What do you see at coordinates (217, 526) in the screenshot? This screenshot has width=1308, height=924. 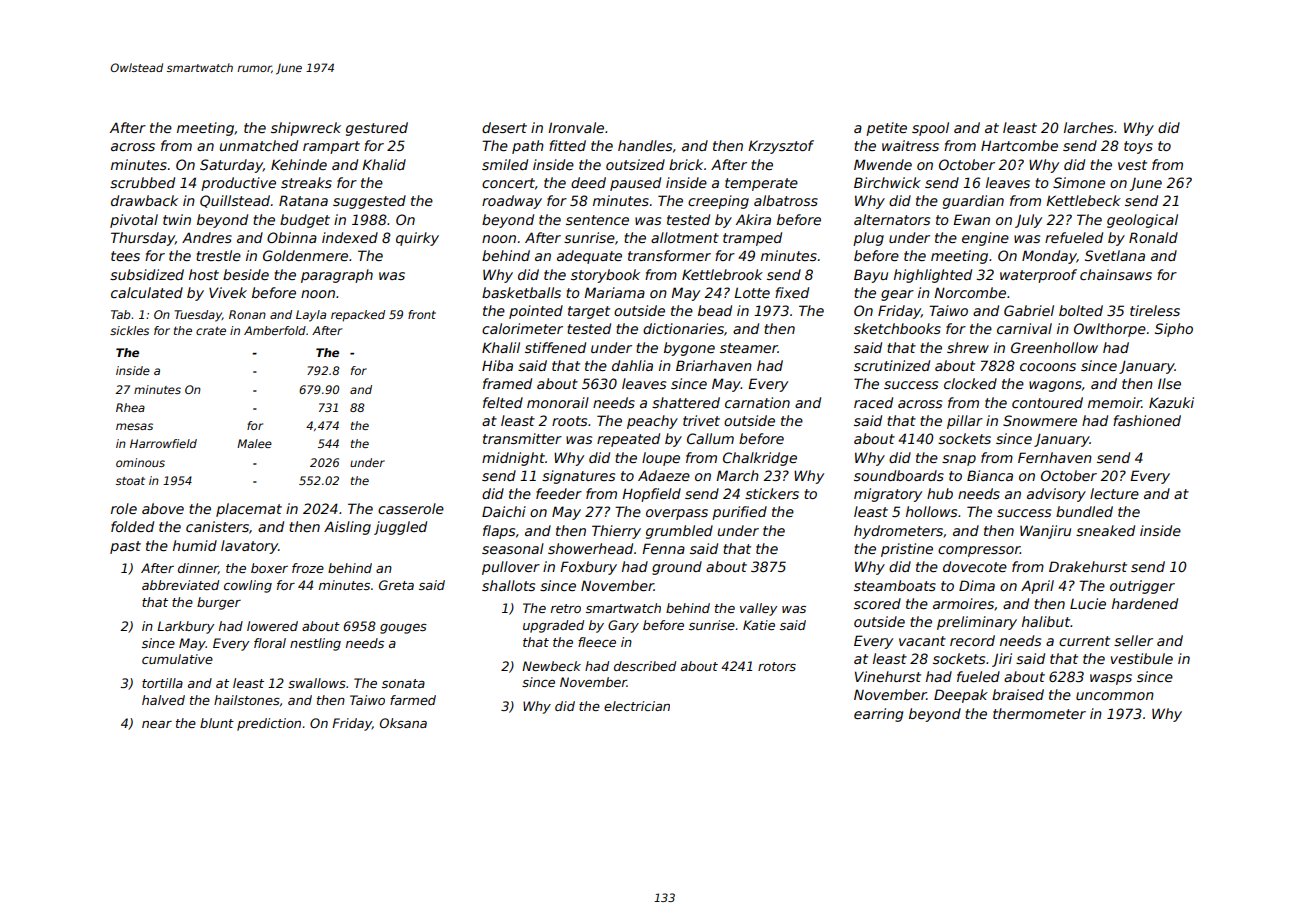 I see `canisters` at bounding box center [217, 526].
